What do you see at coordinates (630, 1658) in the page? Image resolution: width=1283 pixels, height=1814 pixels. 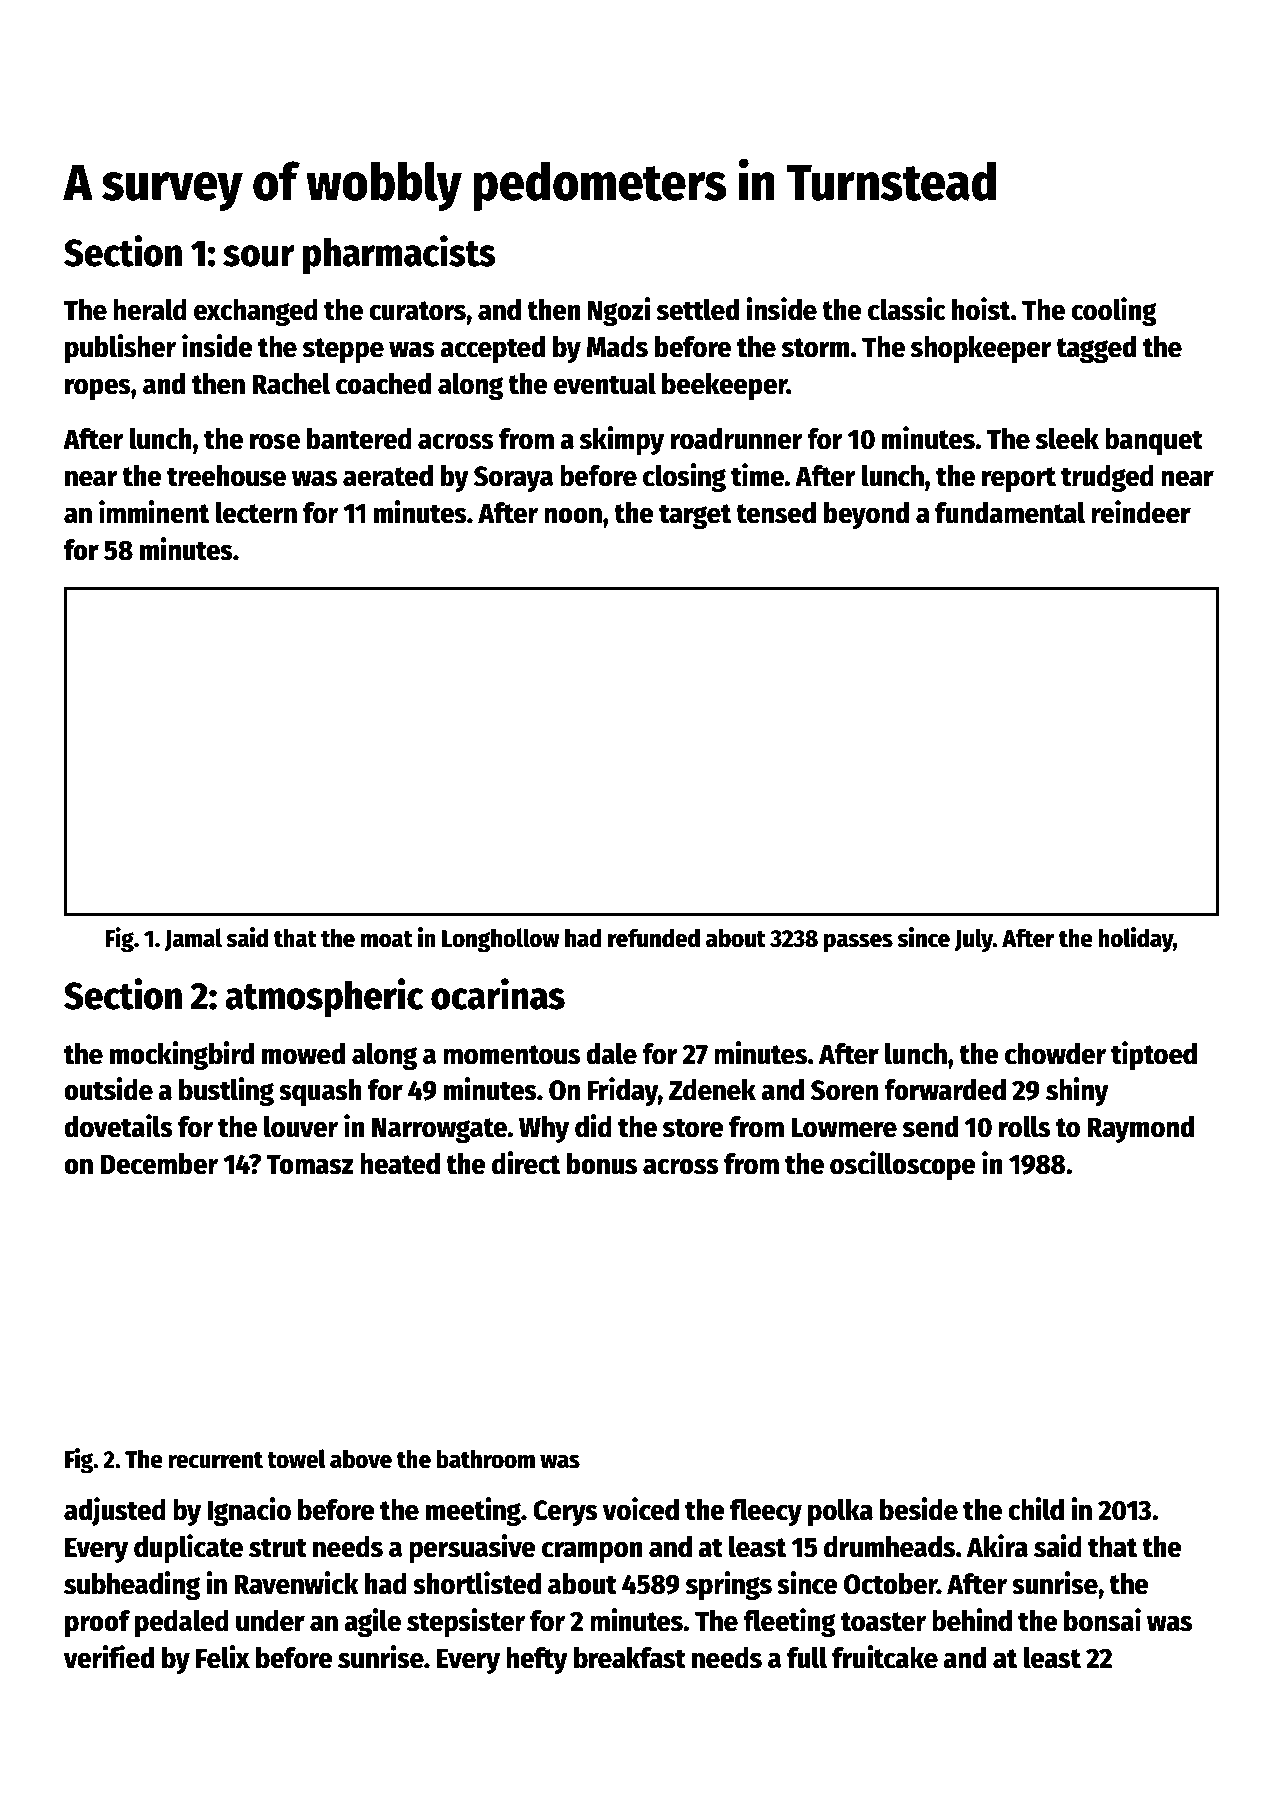 I see `breakfast` at bounding box center [630, 1658].
